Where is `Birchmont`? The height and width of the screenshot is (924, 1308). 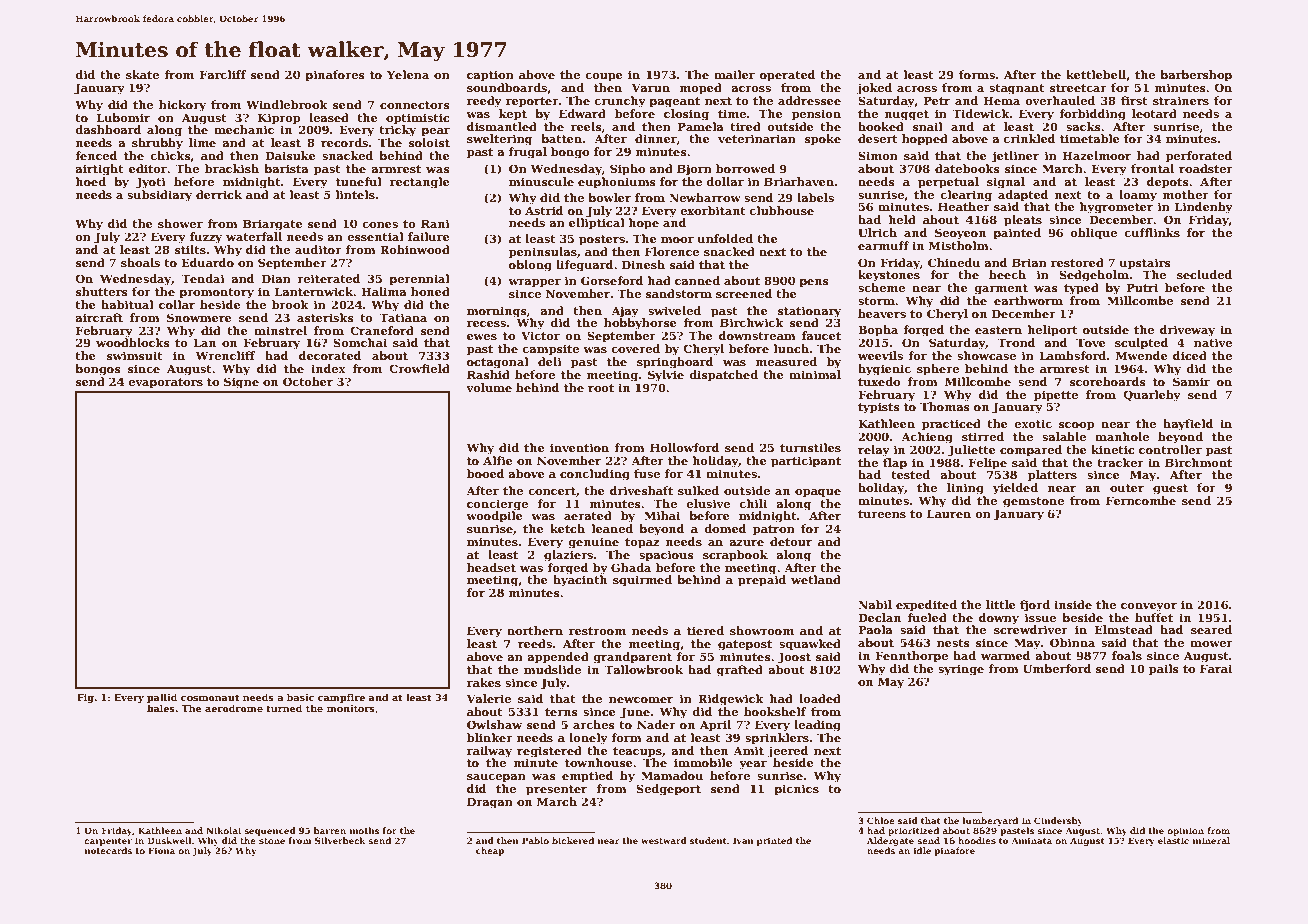
Birchmont is located at coordinates (1198, 462).
